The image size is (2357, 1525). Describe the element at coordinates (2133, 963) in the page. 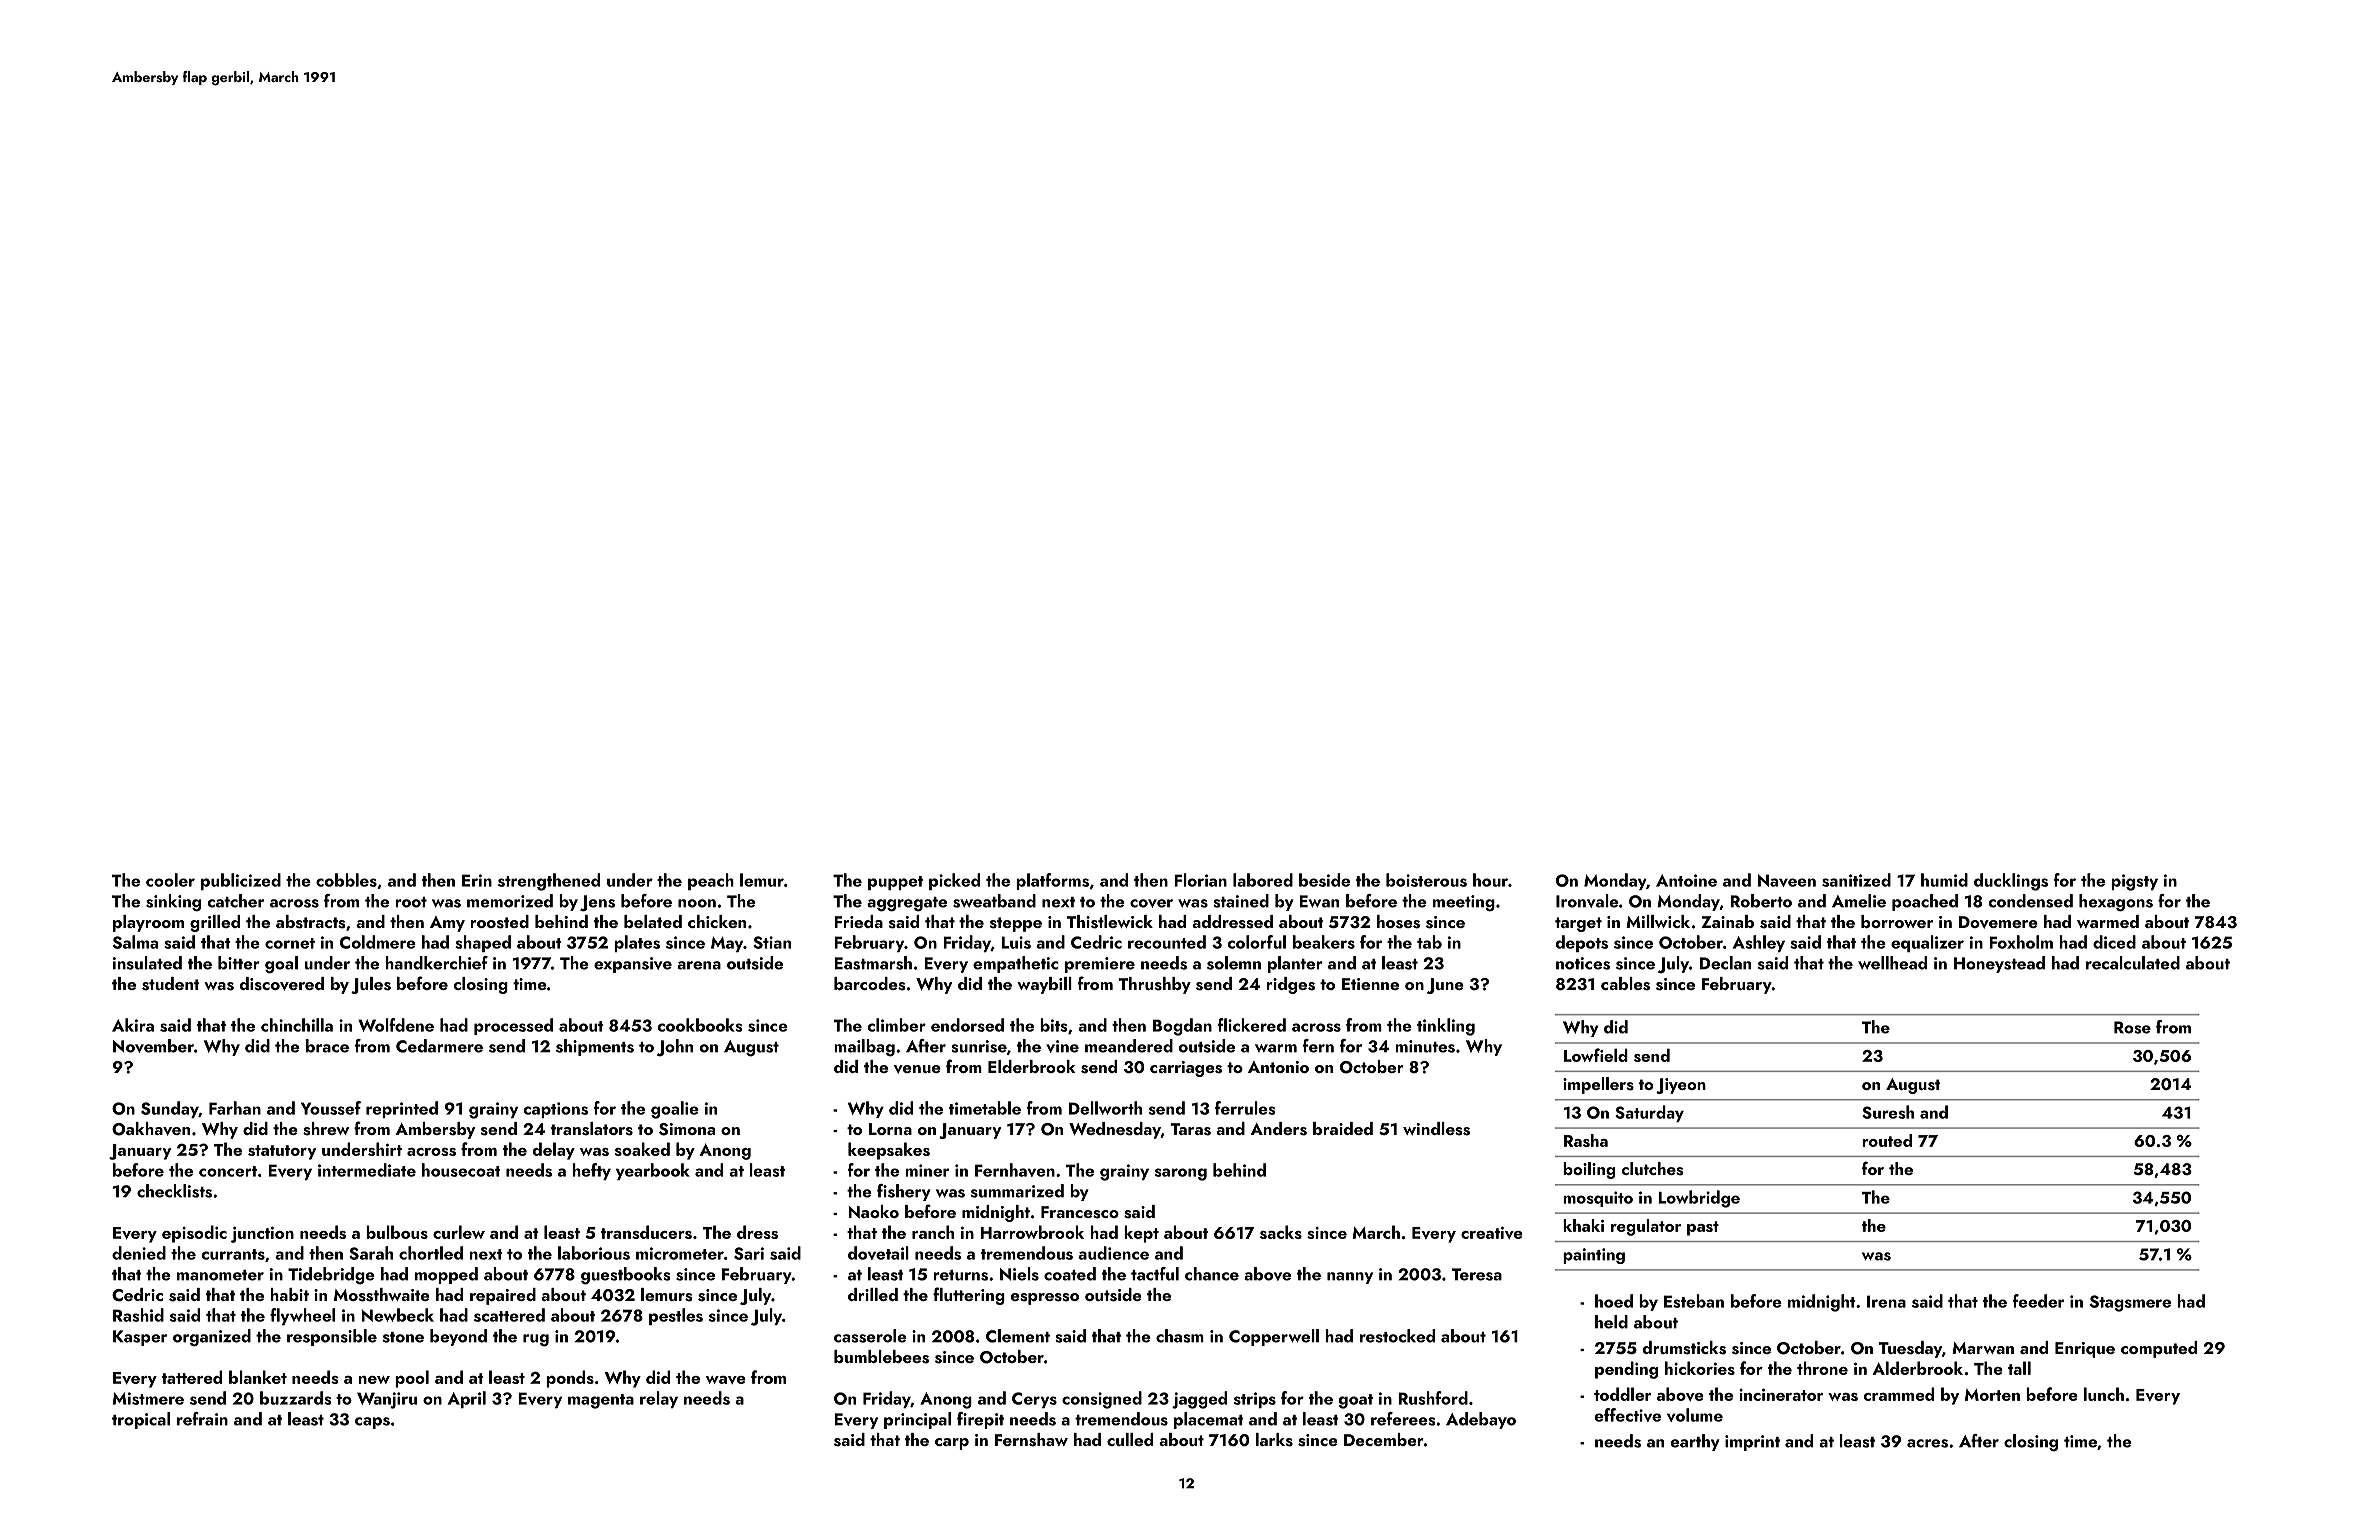

I see `recalculated` at that location.
